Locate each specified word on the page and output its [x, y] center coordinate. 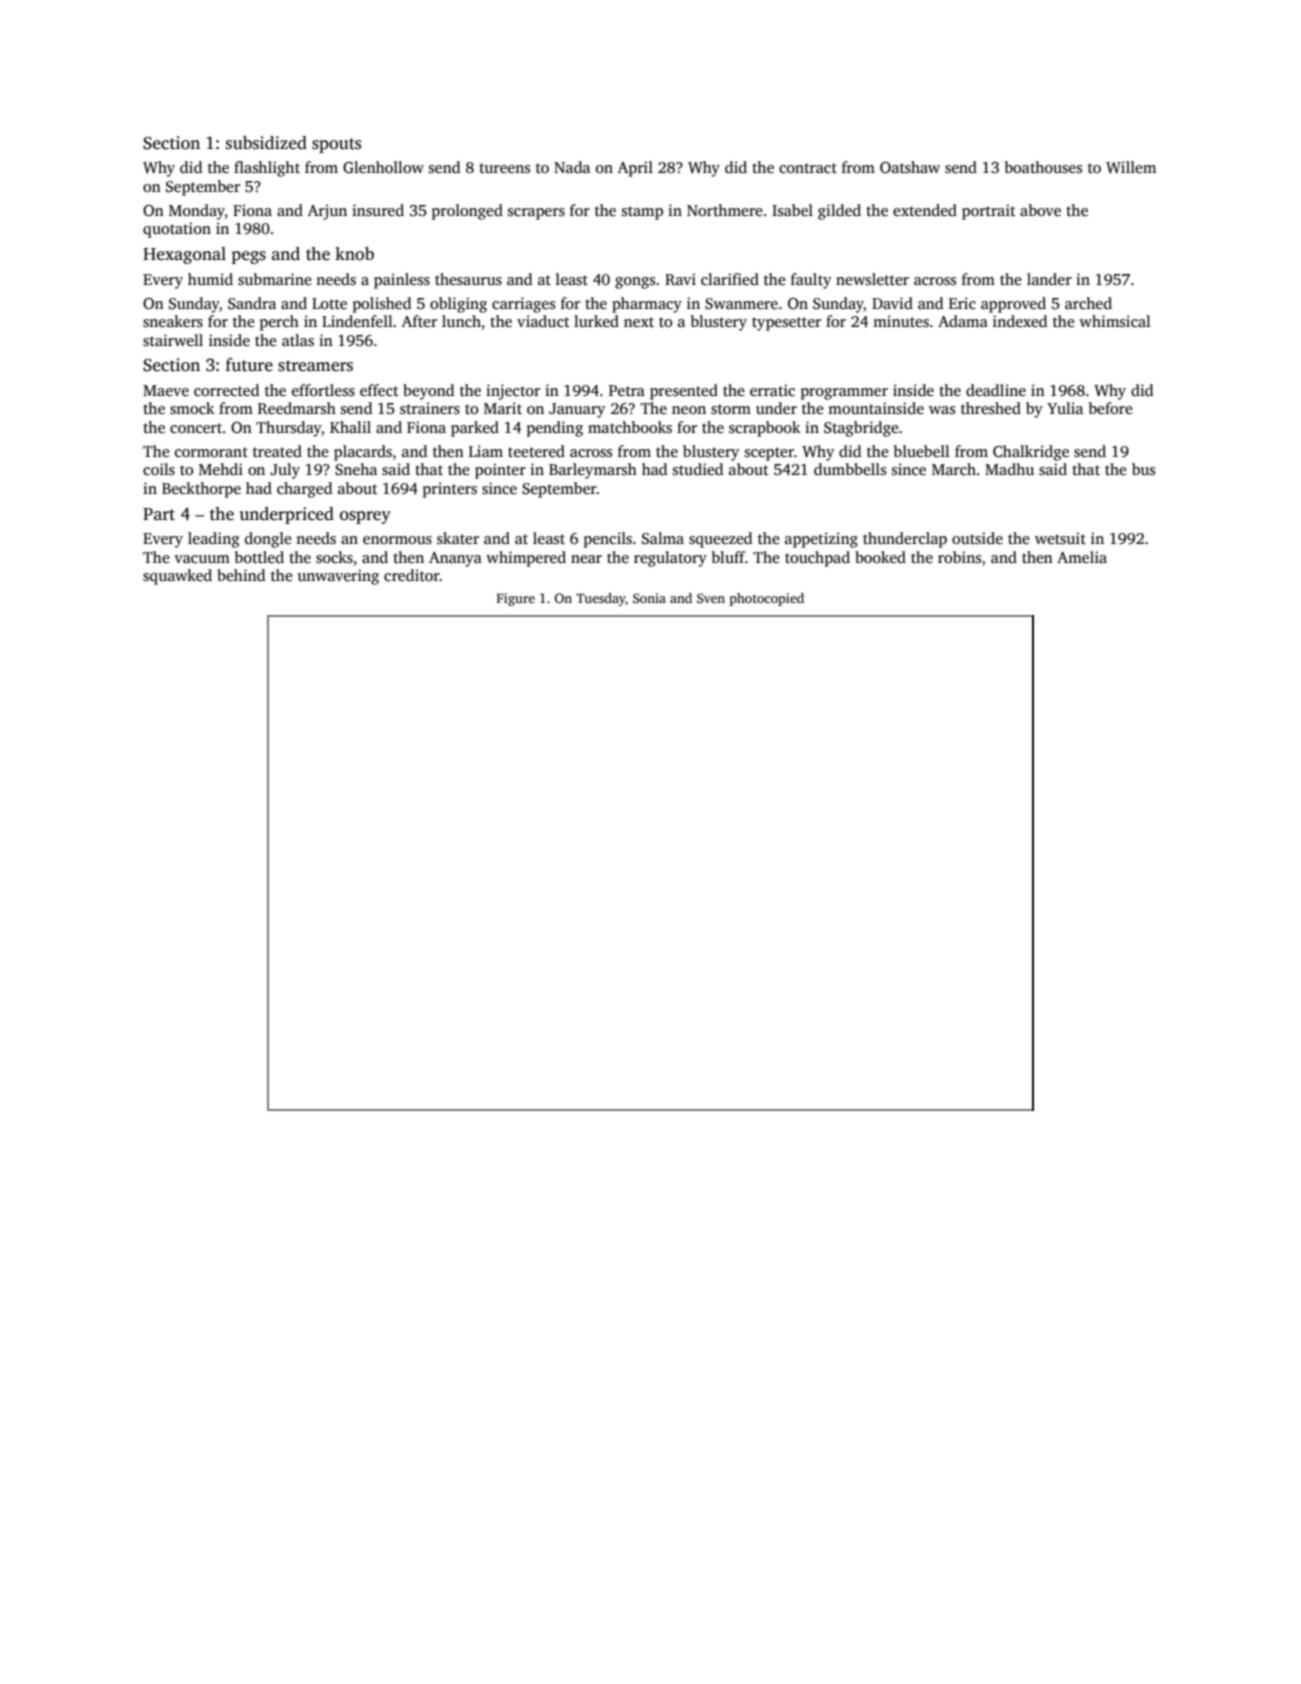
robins [959, 557]
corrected [226, 390]
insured [378, 210]
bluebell [922, 451]
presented [684, 392]
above [1040, 210]
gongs [635, 283]
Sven [711, 598]
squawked [177, 577]
